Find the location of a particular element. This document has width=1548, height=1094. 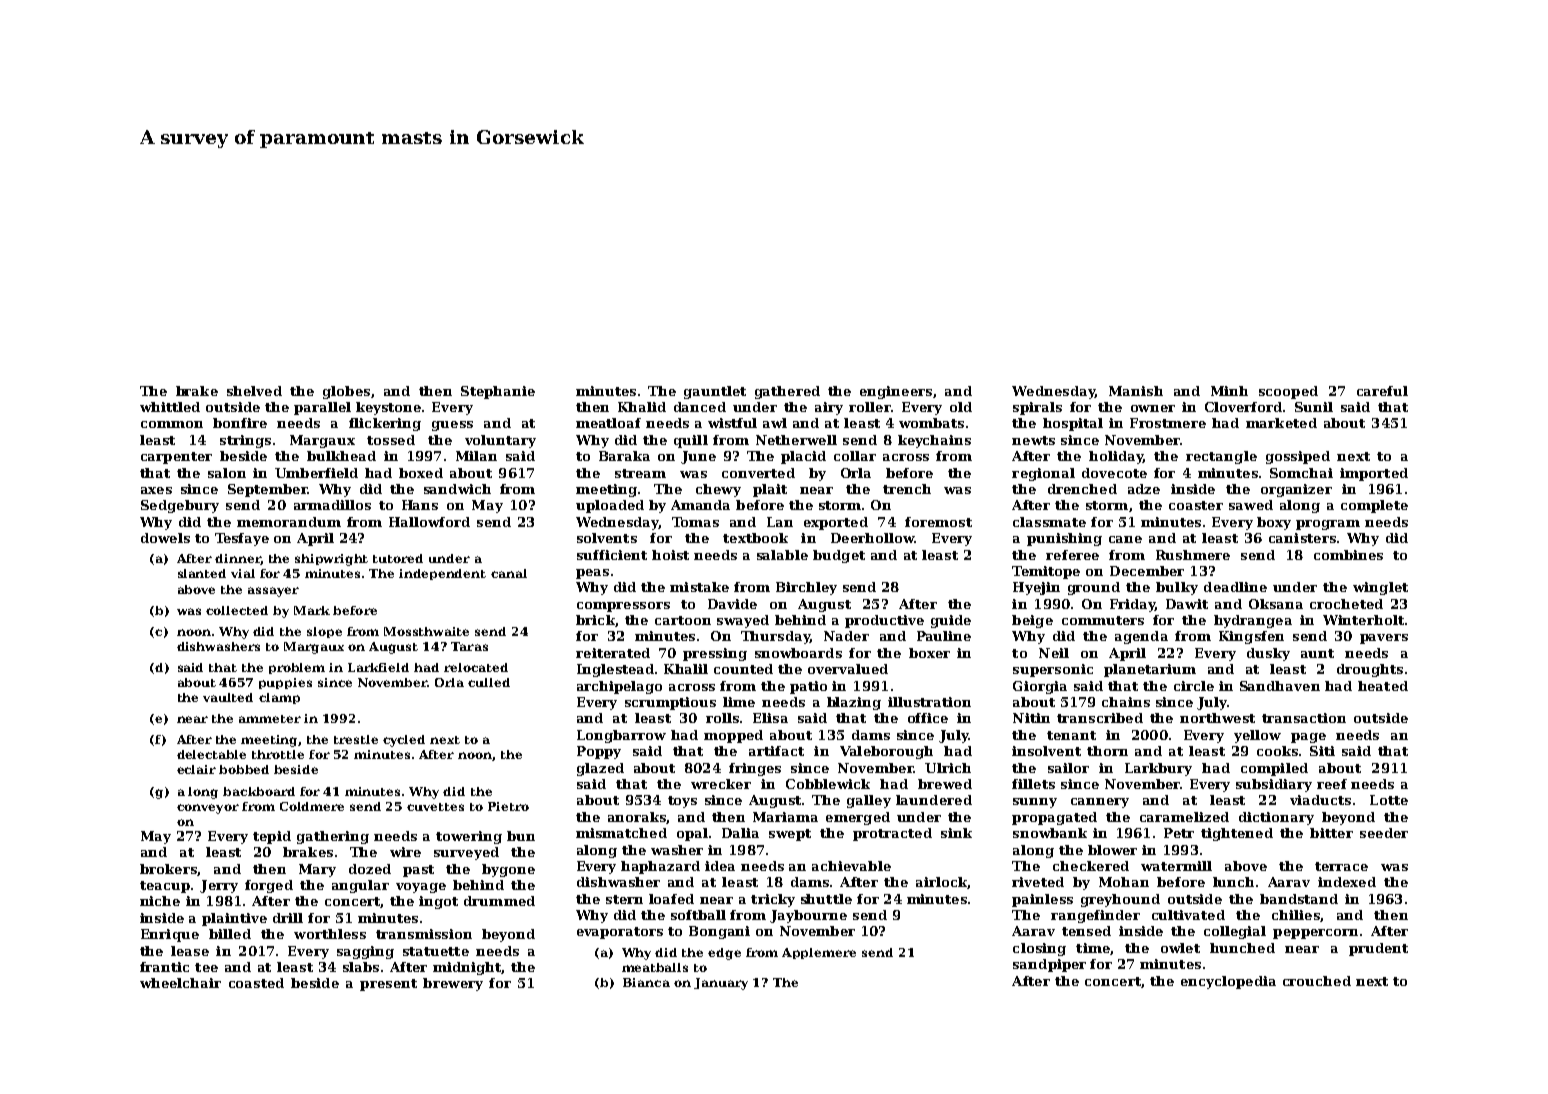

January is located at coordinates (721, 984).
